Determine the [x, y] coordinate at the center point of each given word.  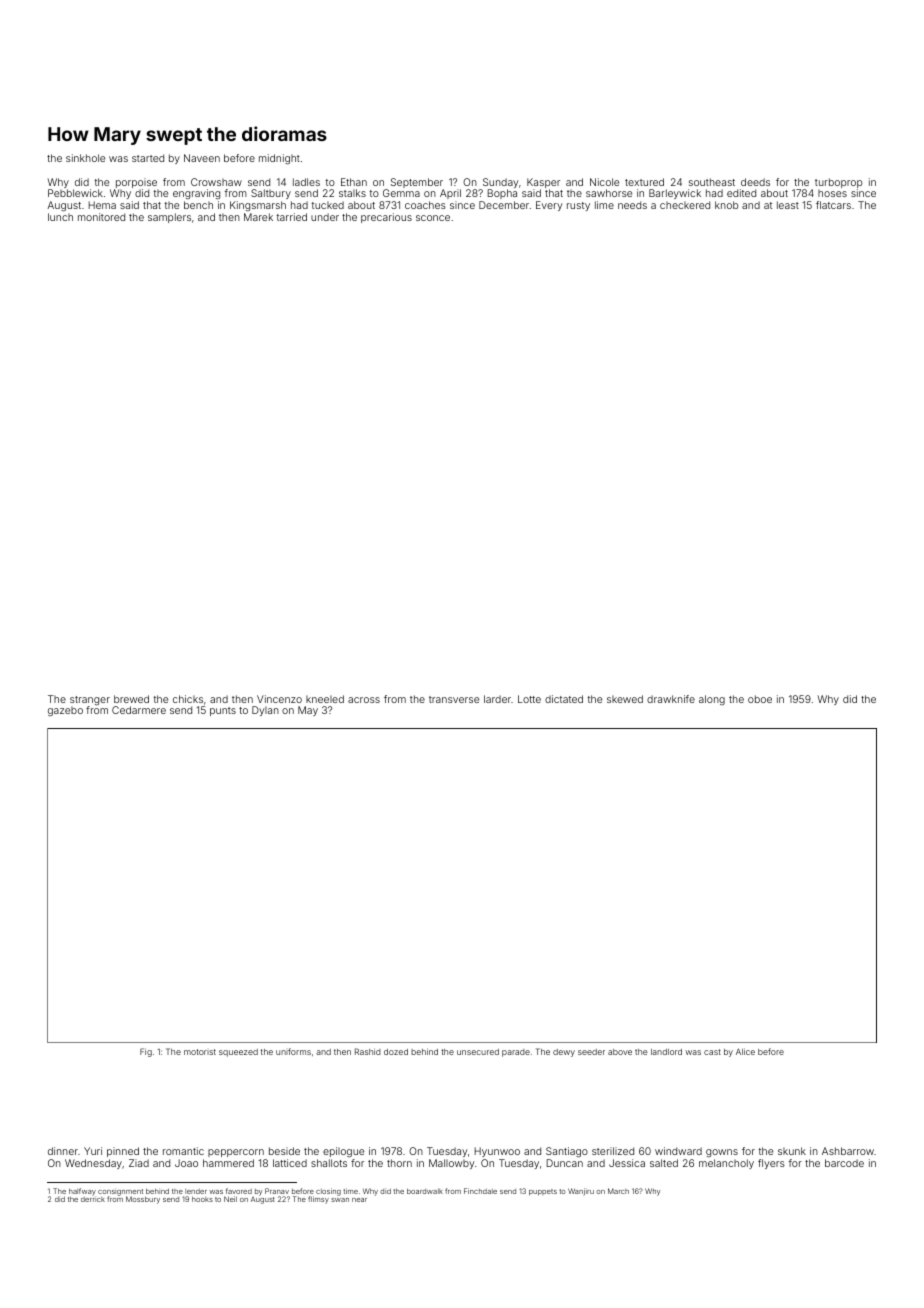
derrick [93, 1199]
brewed [131, 699]
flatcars [833, 205]
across [364, 700]
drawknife [671, 699]
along [712, 700]
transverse [454, 699]
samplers [169, 218]
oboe [760, 699]
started [148, 158]
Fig [146, 1052]
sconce [433, 218]
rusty [578, 206]
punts [223, 711]
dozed [396, 1052]
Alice [745, 1051]
